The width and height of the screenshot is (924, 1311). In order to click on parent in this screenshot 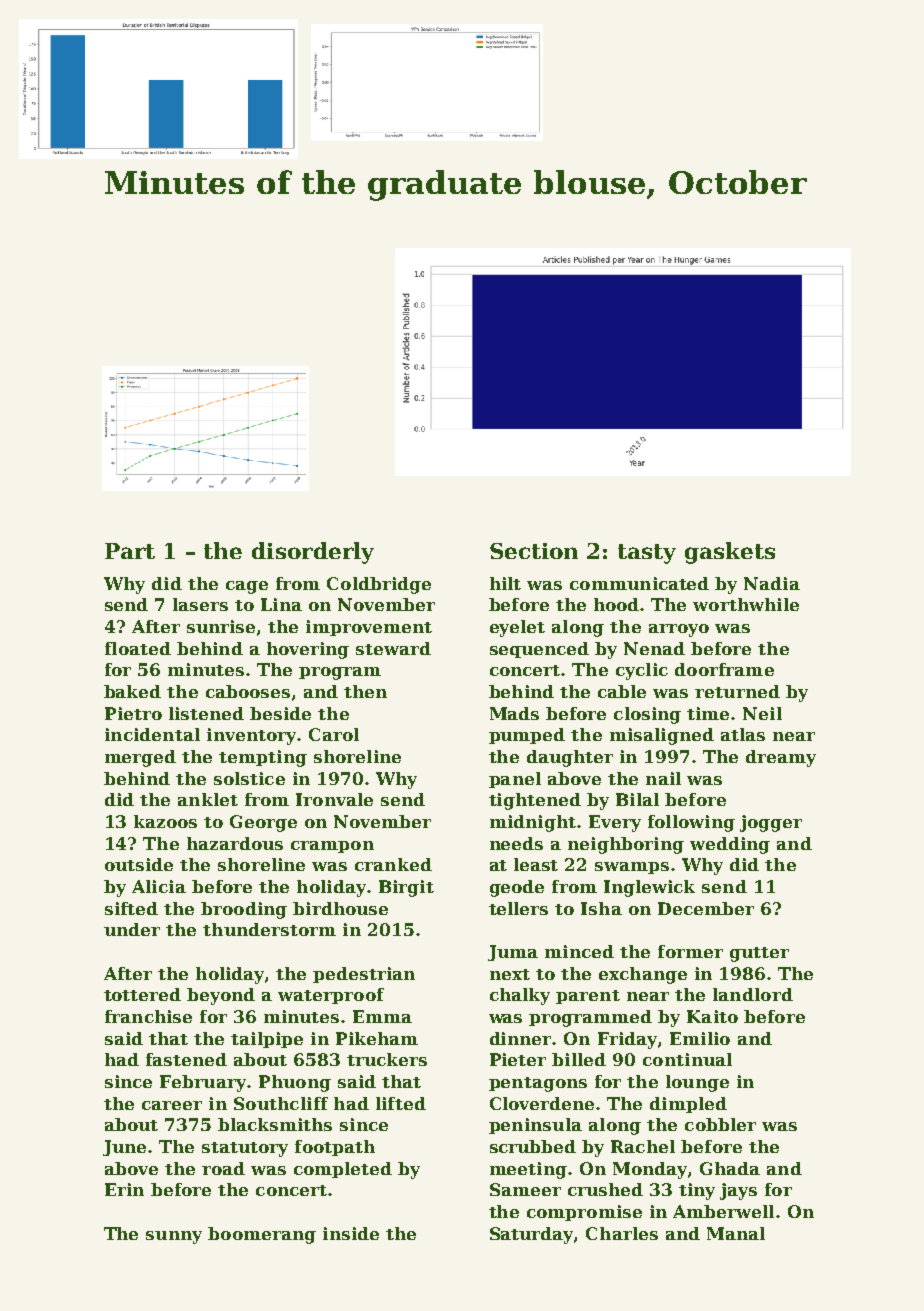, I will do `click(588, 997)`.
